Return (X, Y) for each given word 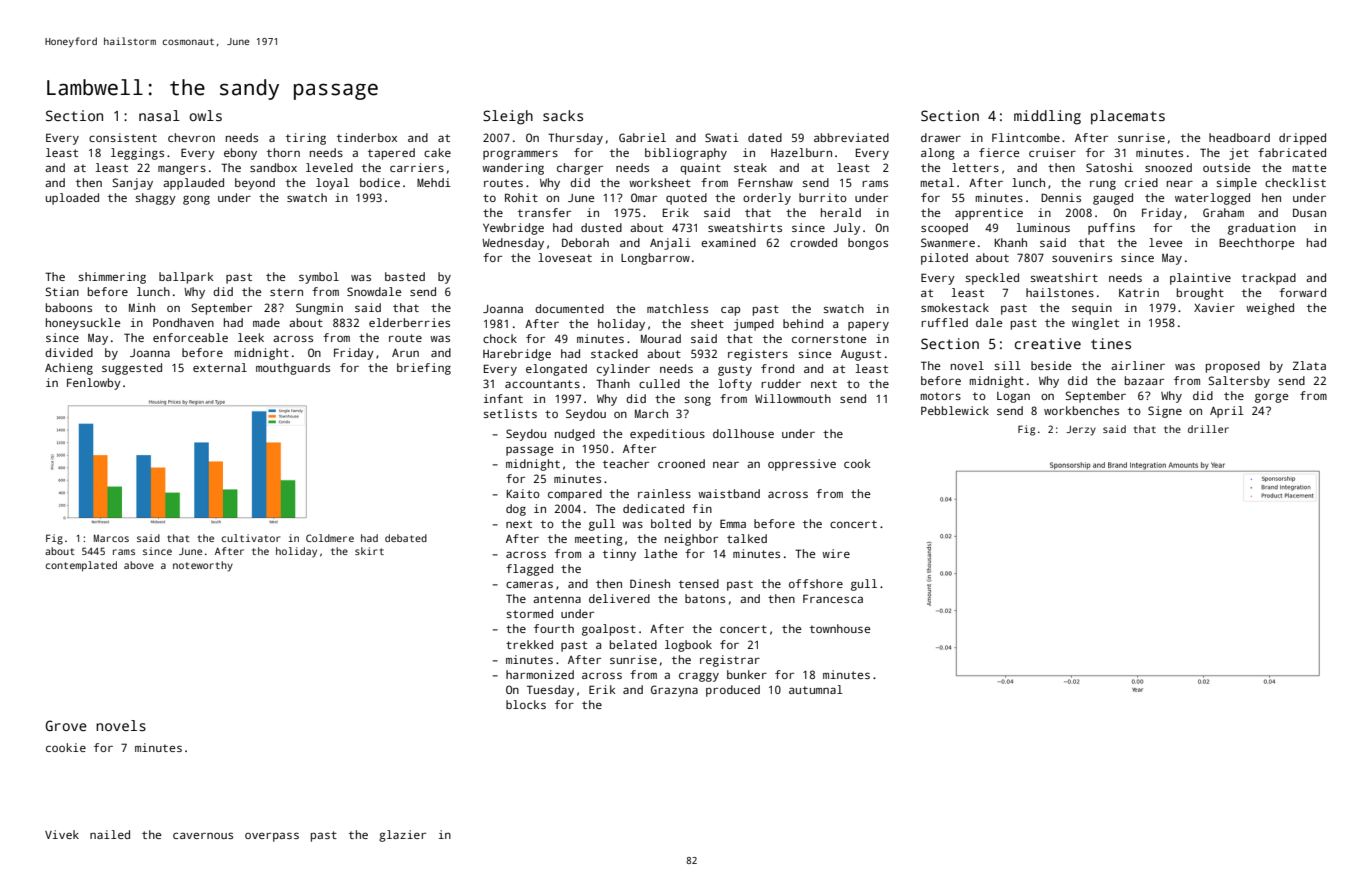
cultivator (251, 538)
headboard (1239, 137)
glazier (402, 836)
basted (405, 276)
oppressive (802, 465)
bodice (380, 182)
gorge (1271, 398)
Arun (405, 353)
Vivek (62, 834)
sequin (1092, 309)
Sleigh (508, 117)
